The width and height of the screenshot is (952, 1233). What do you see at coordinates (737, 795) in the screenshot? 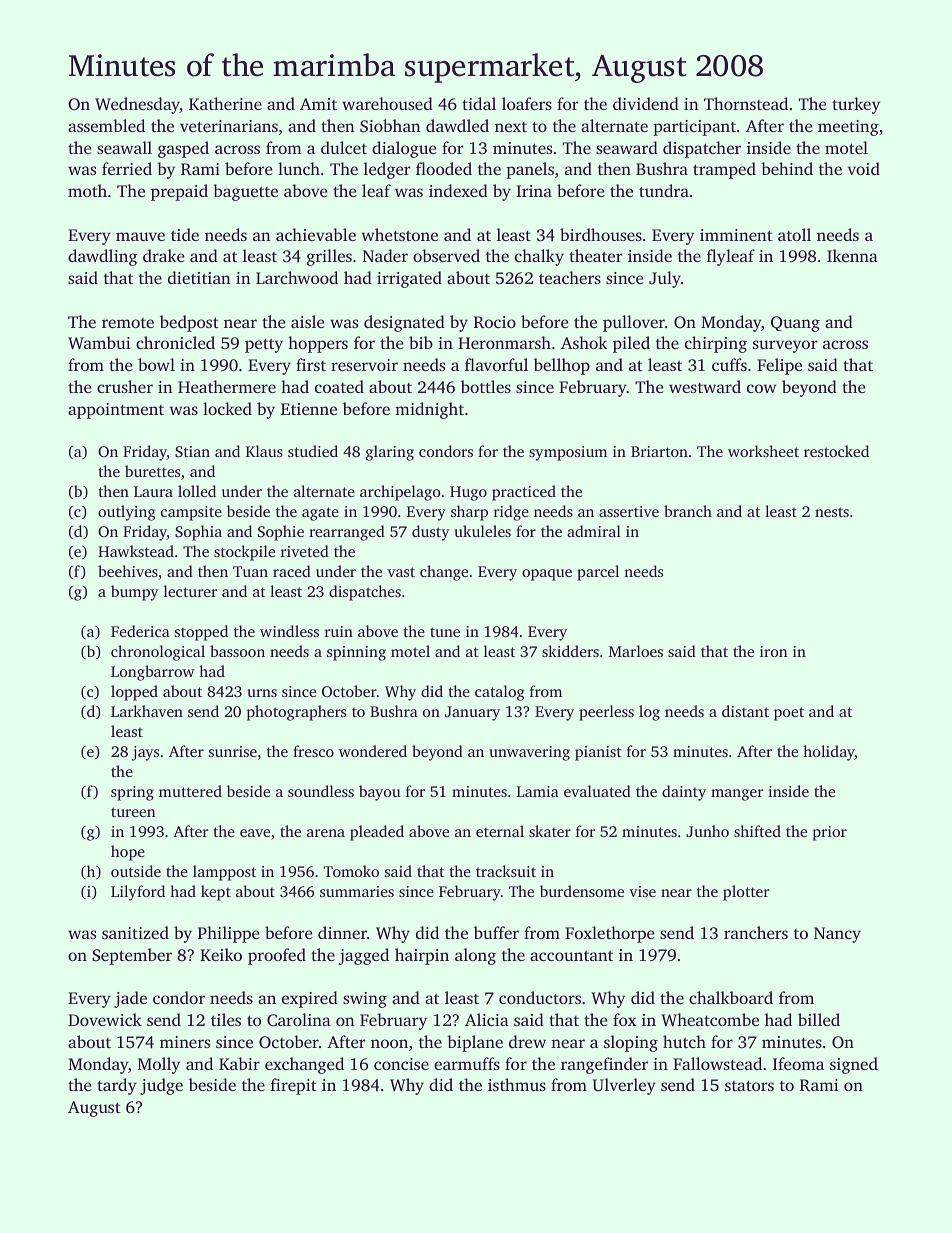
I see `manger` at bounding box center [737, 795].
